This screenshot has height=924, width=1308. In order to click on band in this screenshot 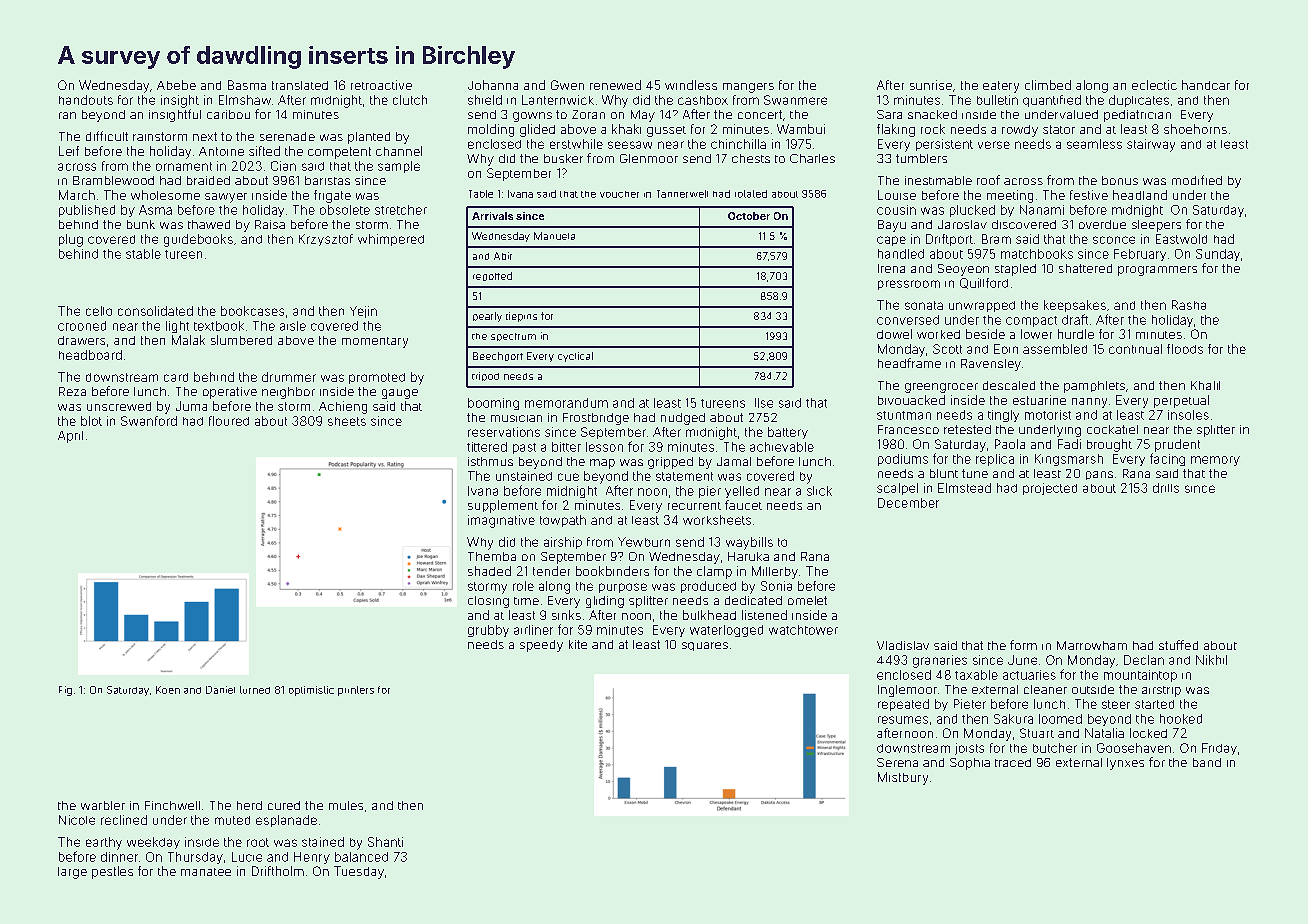, I will do `click(1207, 762)`.
